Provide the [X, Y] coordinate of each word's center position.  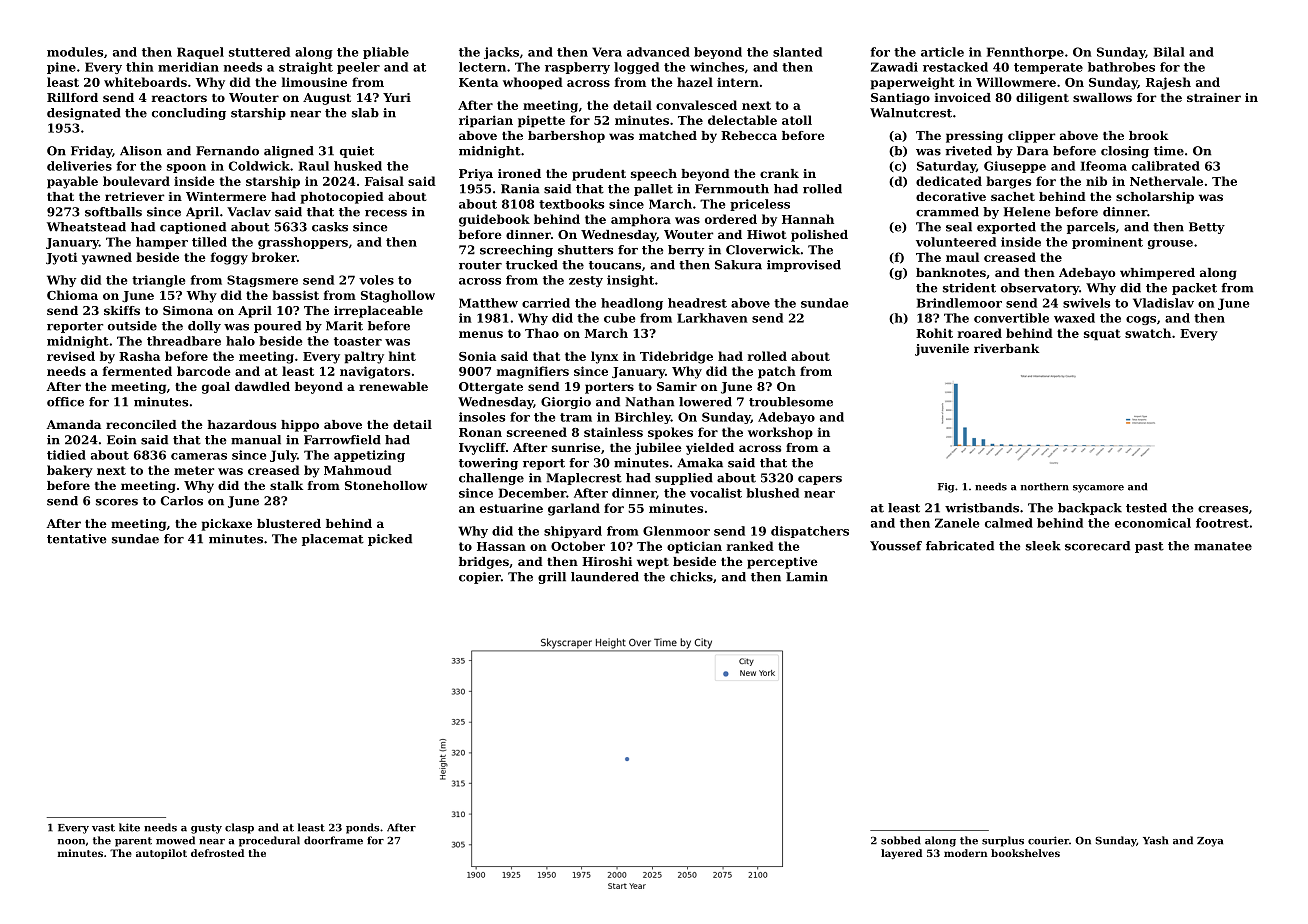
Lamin [807, 577]
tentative [76, 539]
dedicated [949, 181]
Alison [141, 151]
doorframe [333, 840]
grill [552, 578]
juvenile [942, 350]
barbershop [566, 137]
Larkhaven [712, 318]
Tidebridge [676, 357]
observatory [1040, 289]
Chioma [72, 295]
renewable [393, 386]
